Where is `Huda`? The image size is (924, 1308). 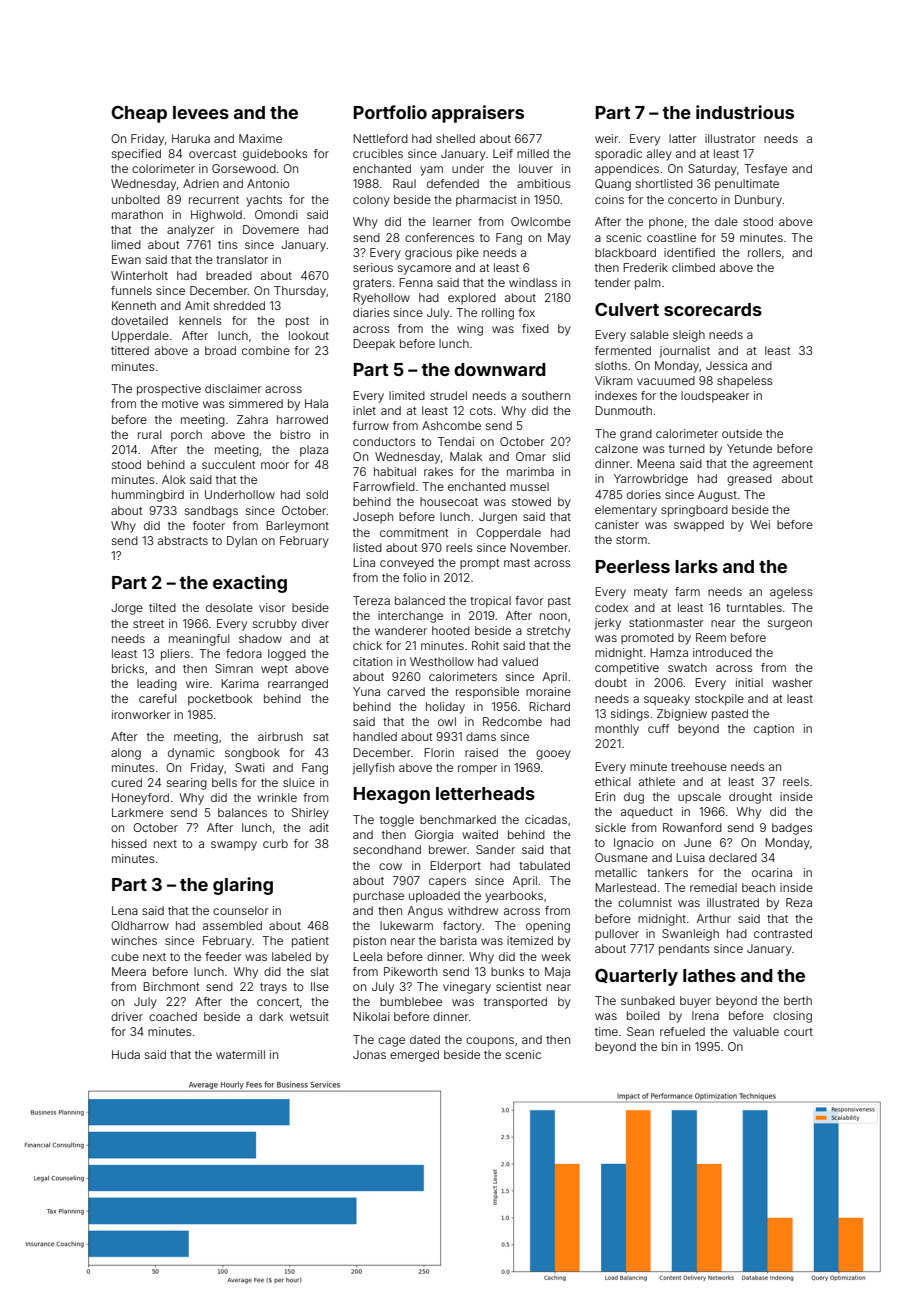
Huda is located at coordinates (126, 1054).
